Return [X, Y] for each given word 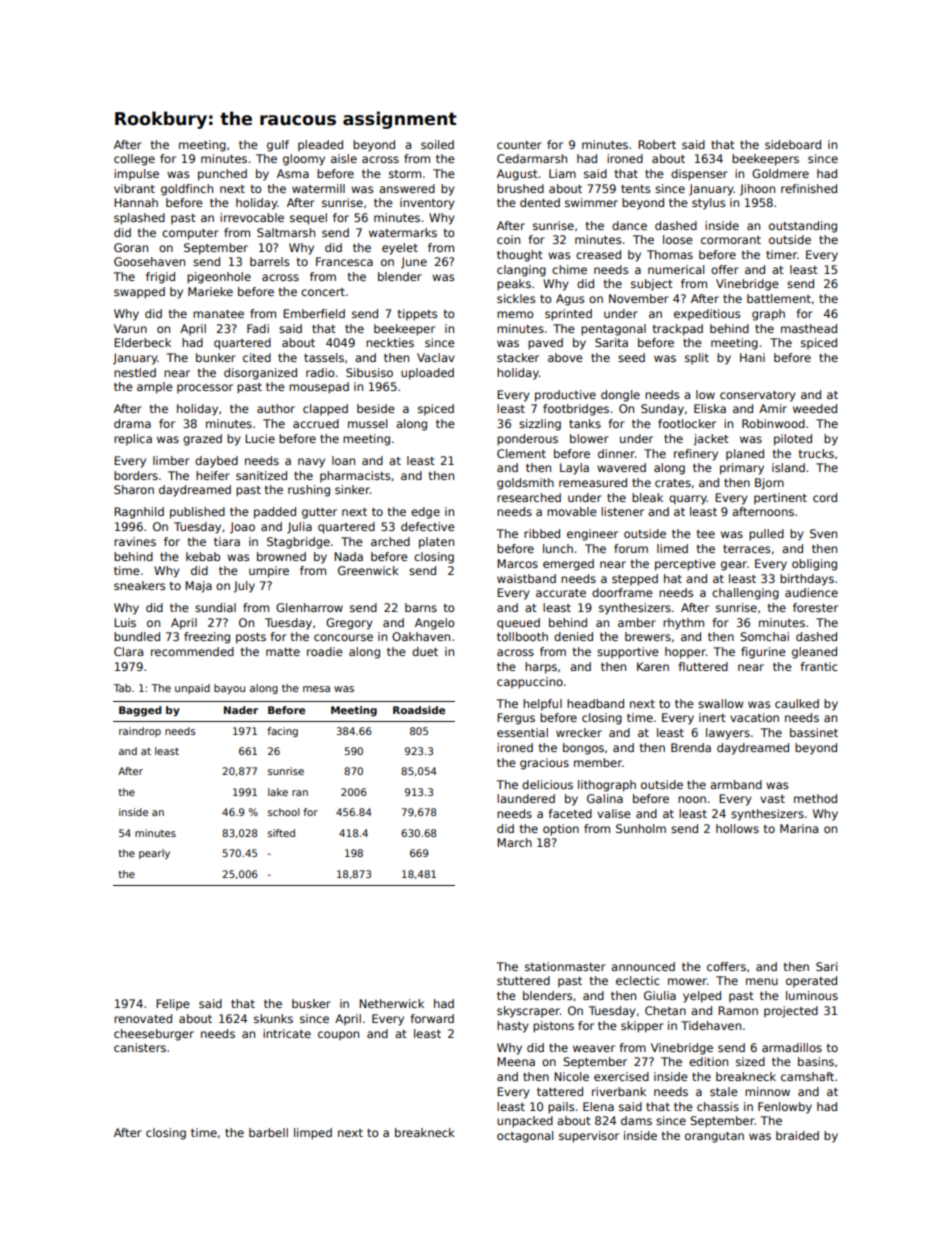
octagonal [525, 1137]
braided [797, 1135]
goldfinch [187, 190]
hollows [737, 828]
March [514, 842]
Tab [122, 688]
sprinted [568, 315]
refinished [809, 188]
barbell [268, 1132]
